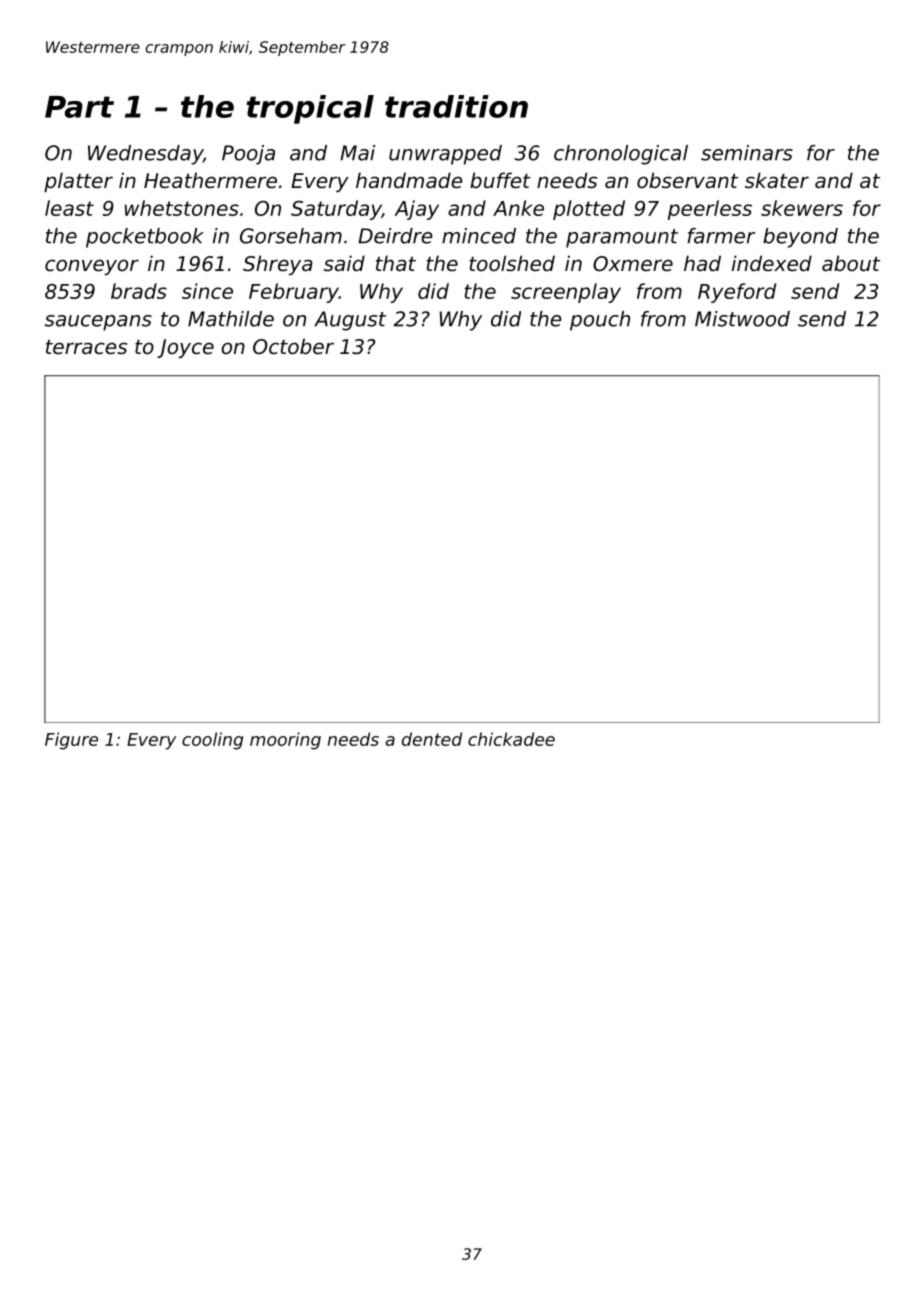 The width and height of the image is (924, 1308). Describe the element at coordinates (98, 323) in the image. I see `saucepans` at that location.
